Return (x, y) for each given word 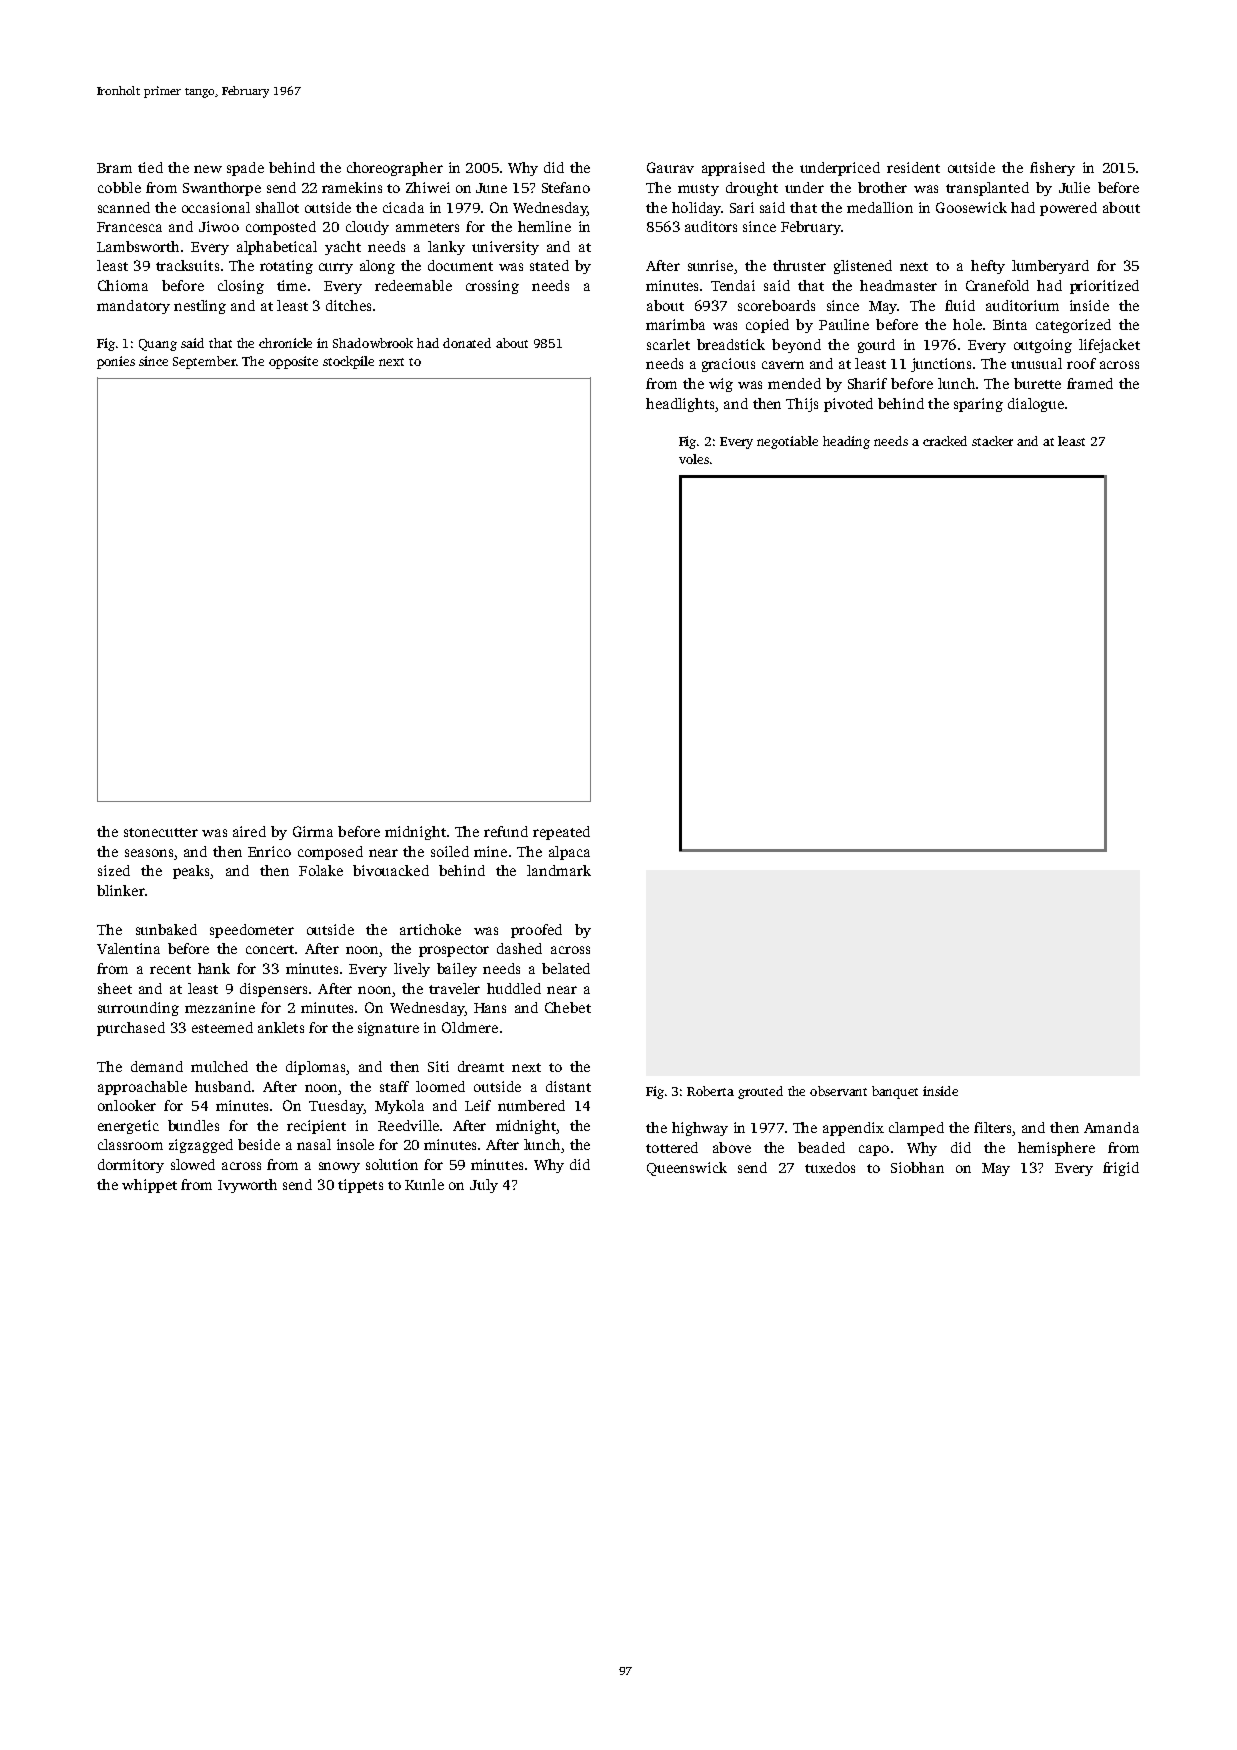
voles (694, 459)
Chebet (568, 1007)
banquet (895, 1092)
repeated (561, 833)
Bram (114, 168)
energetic (128, 1127)
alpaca (569, 853)
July (484, 1186)
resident (913, 167)
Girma (313, 831)
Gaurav (670, 167)
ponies (116, 362)
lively (412, 970)
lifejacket (1109, 346)
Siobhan (917, 1167)
